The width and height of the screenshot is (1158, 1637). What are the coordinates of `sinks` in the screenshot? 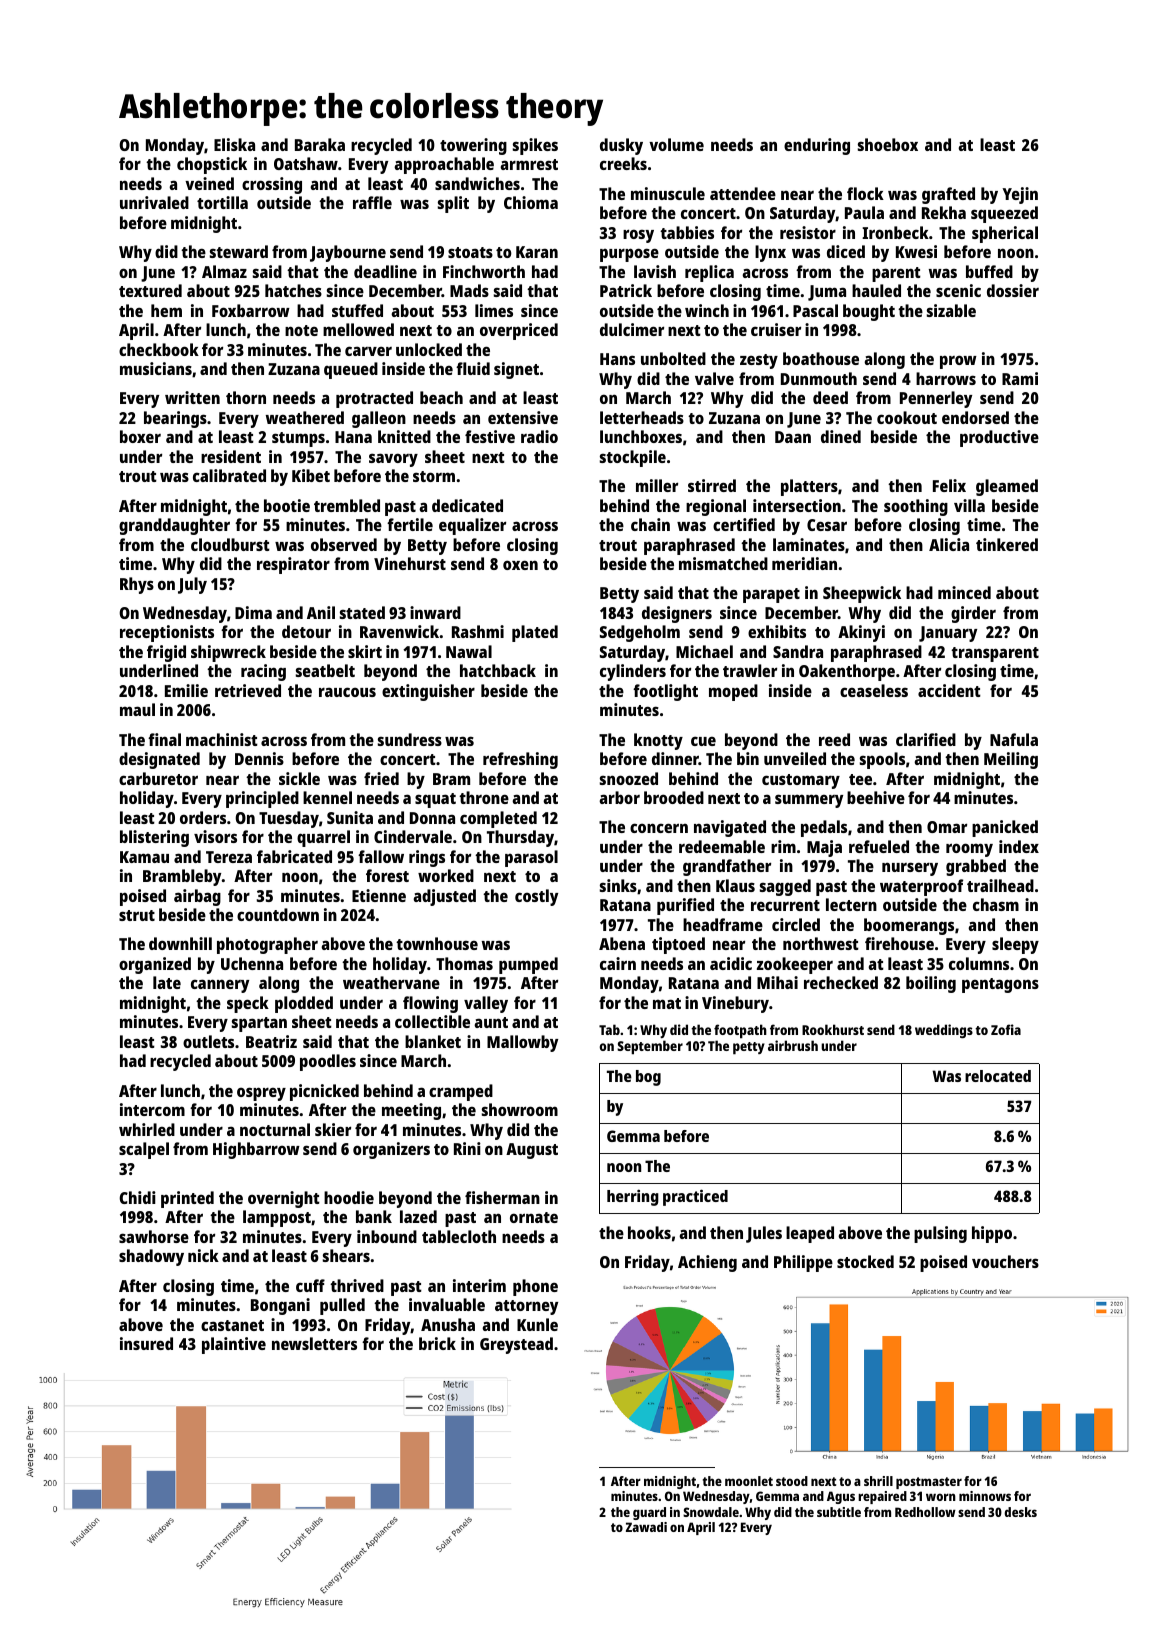 It's located at (618, 885).
